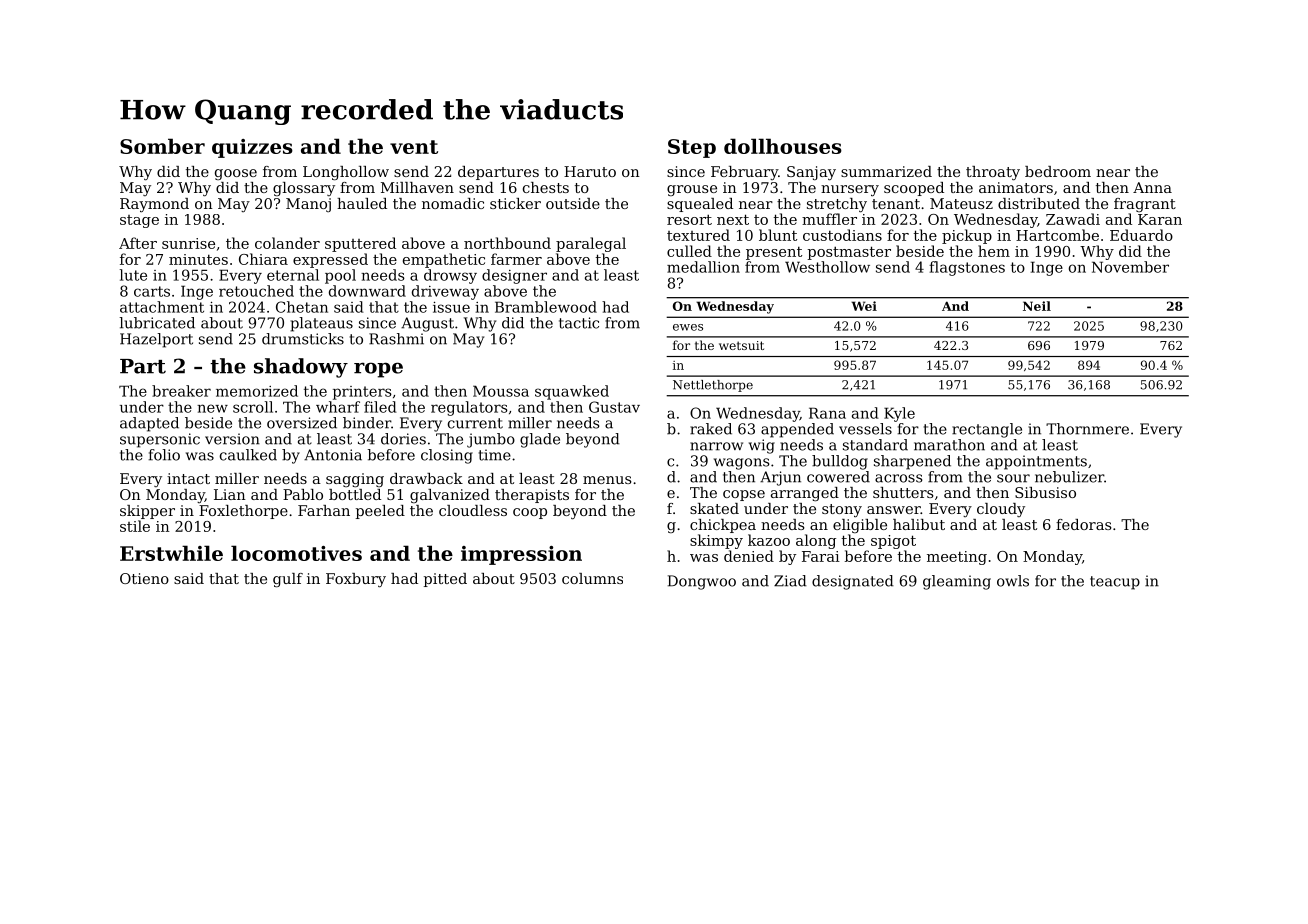 This image has height=924, width=1308. I want to click on dollhouses, so click(783, 146).
